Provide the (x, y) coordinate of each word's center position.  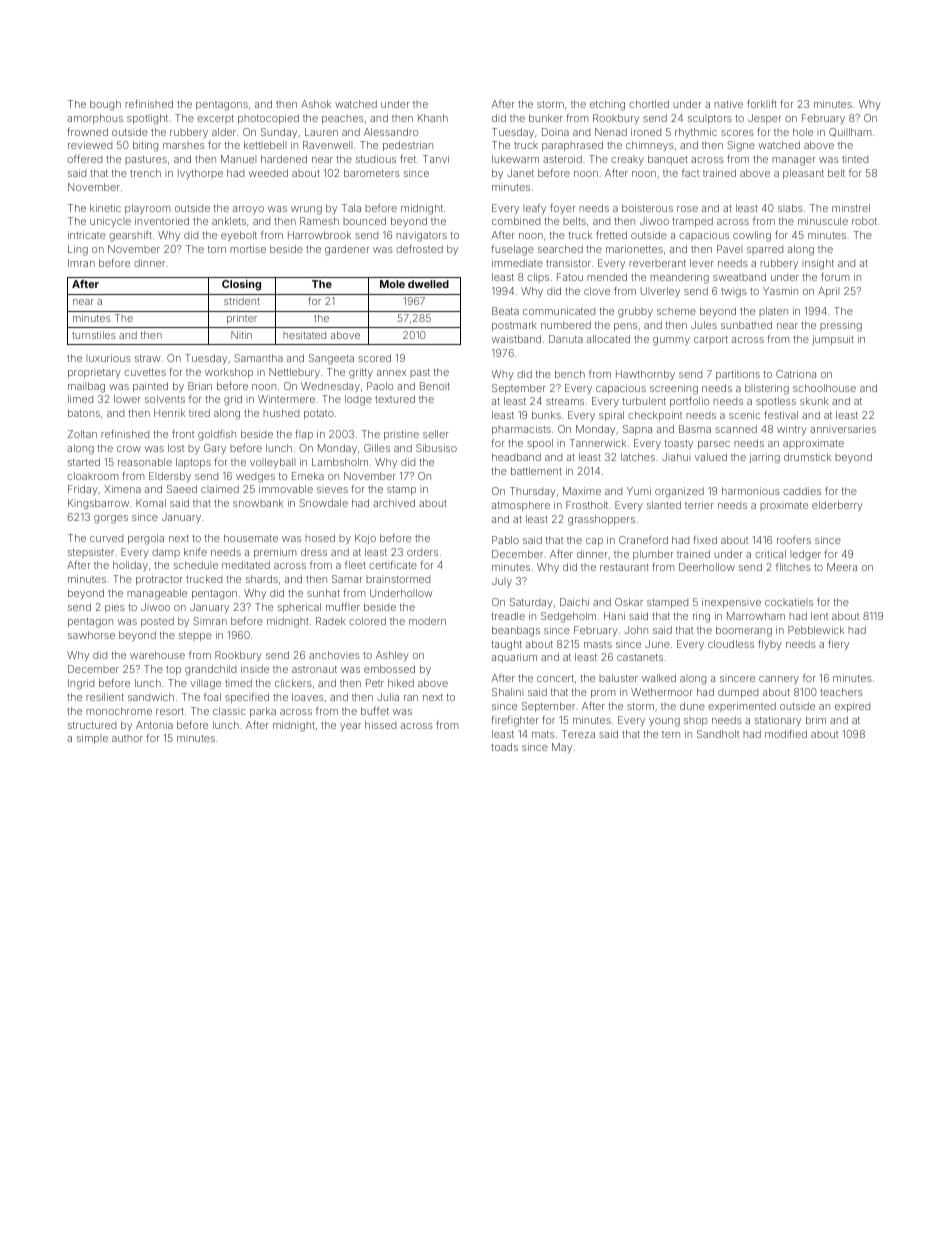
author (127, 738)
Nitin (241, 335)
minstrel (851, 208)
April (828, 292)
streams (565, 401)
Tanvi (436, 159)
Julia (388, 697)
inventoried (162, 221)
